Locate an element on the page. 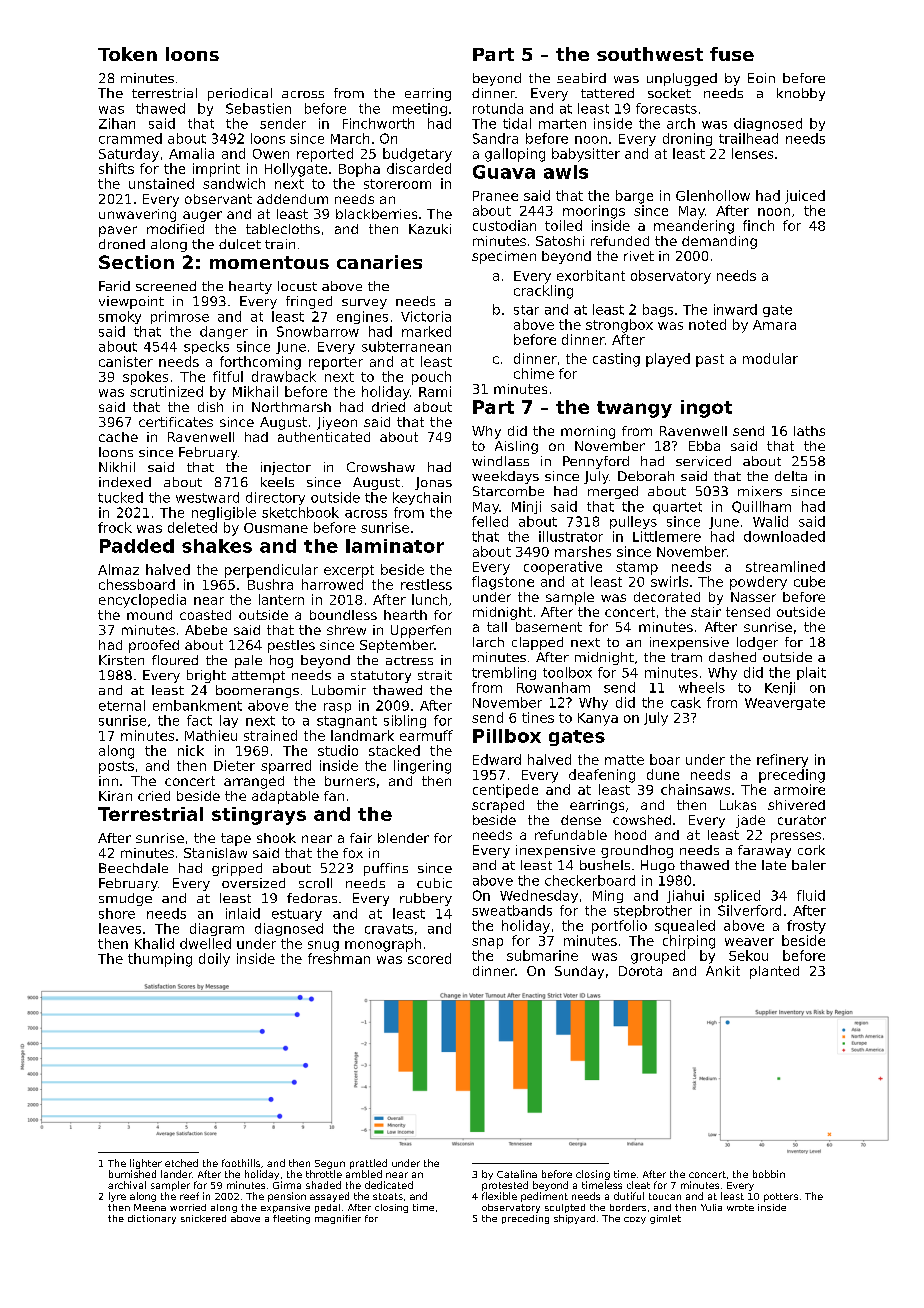  fleeting is located at coordinates (291, 1219).
